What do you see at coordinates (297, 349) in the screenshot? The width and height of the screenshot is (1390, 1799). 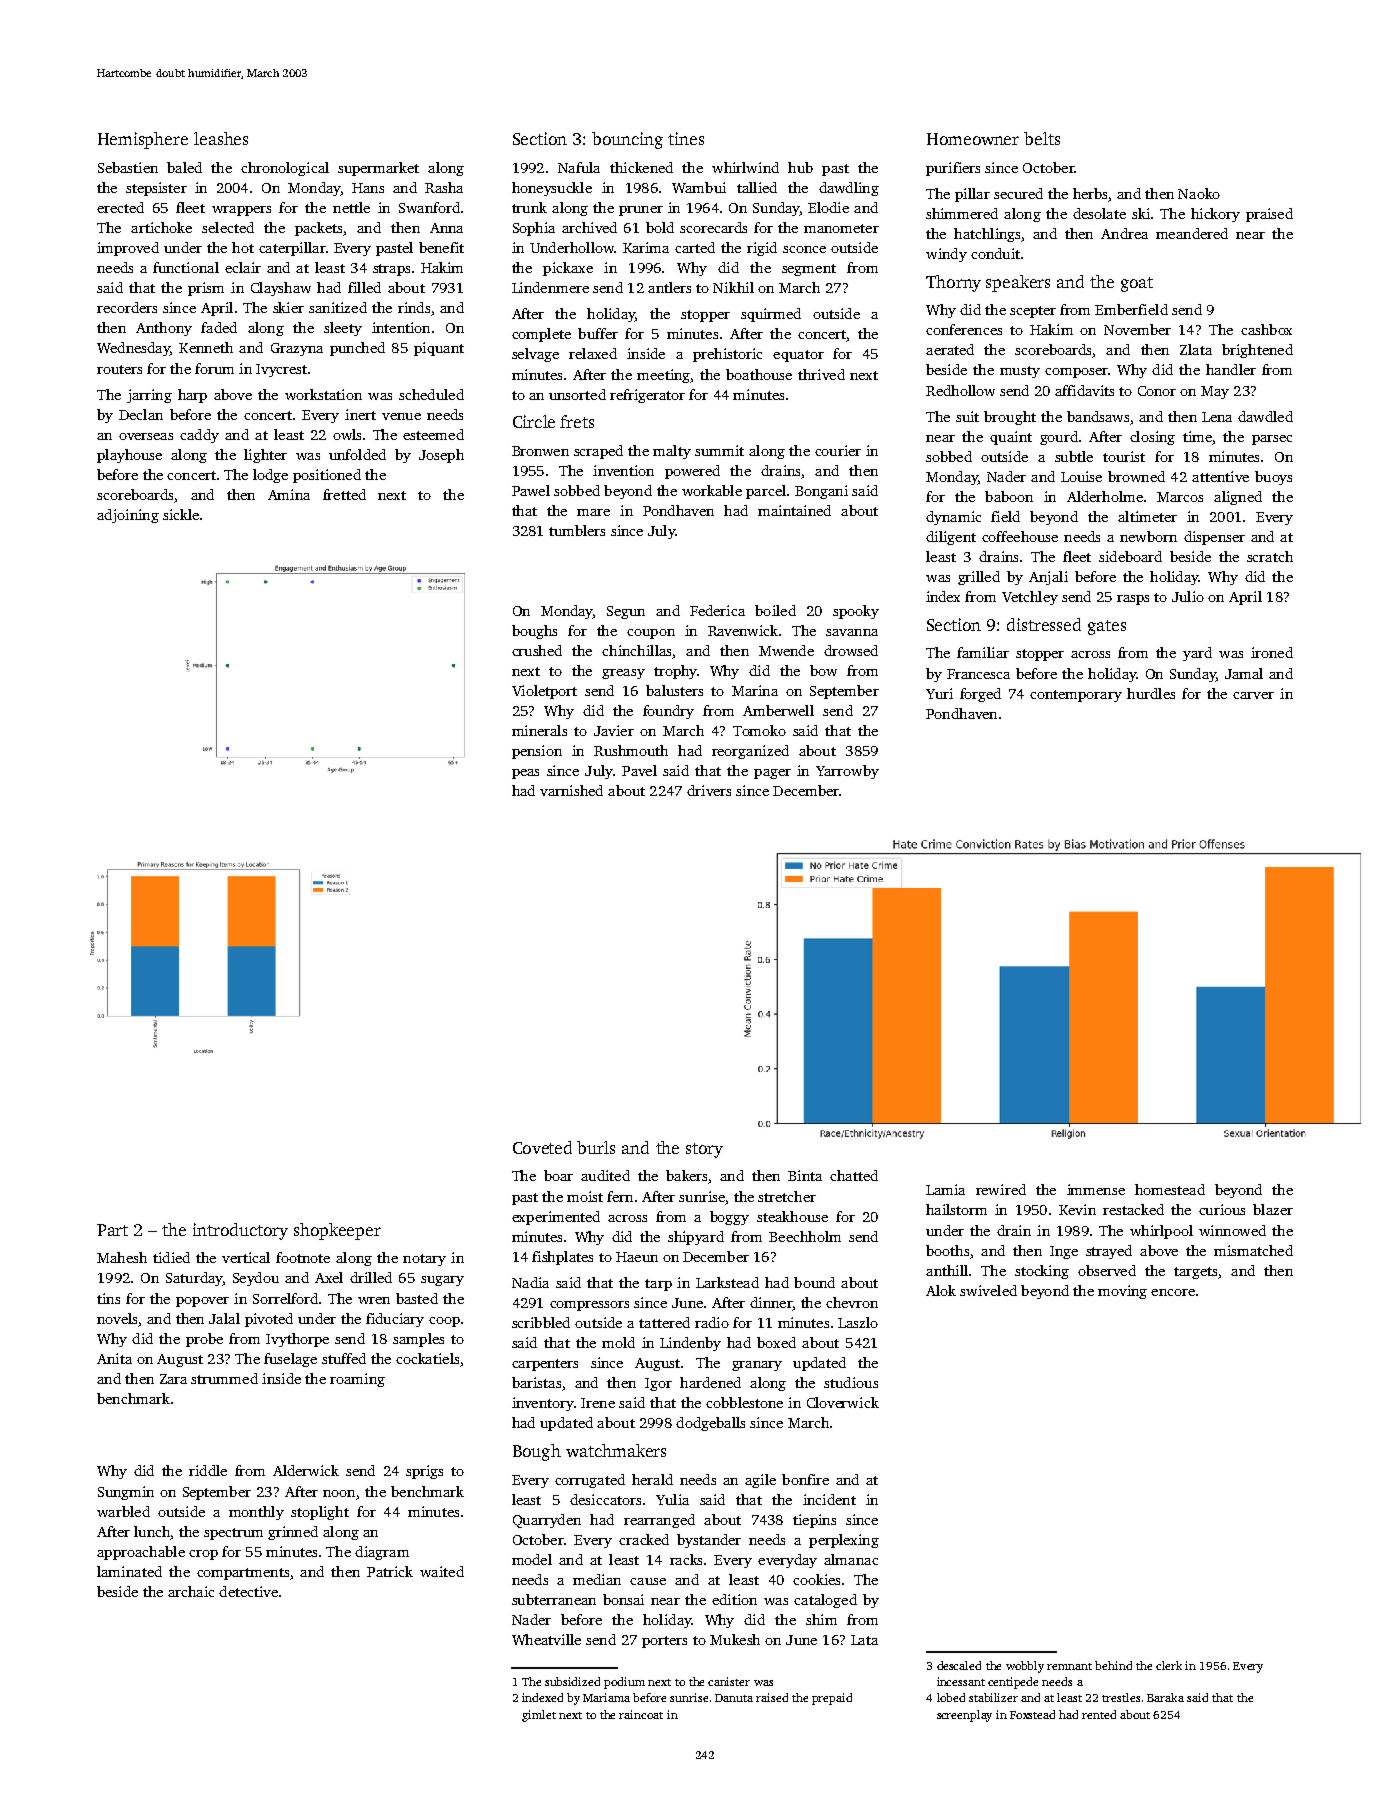 I see `Grazyna` at bounding box center [297, 349].
